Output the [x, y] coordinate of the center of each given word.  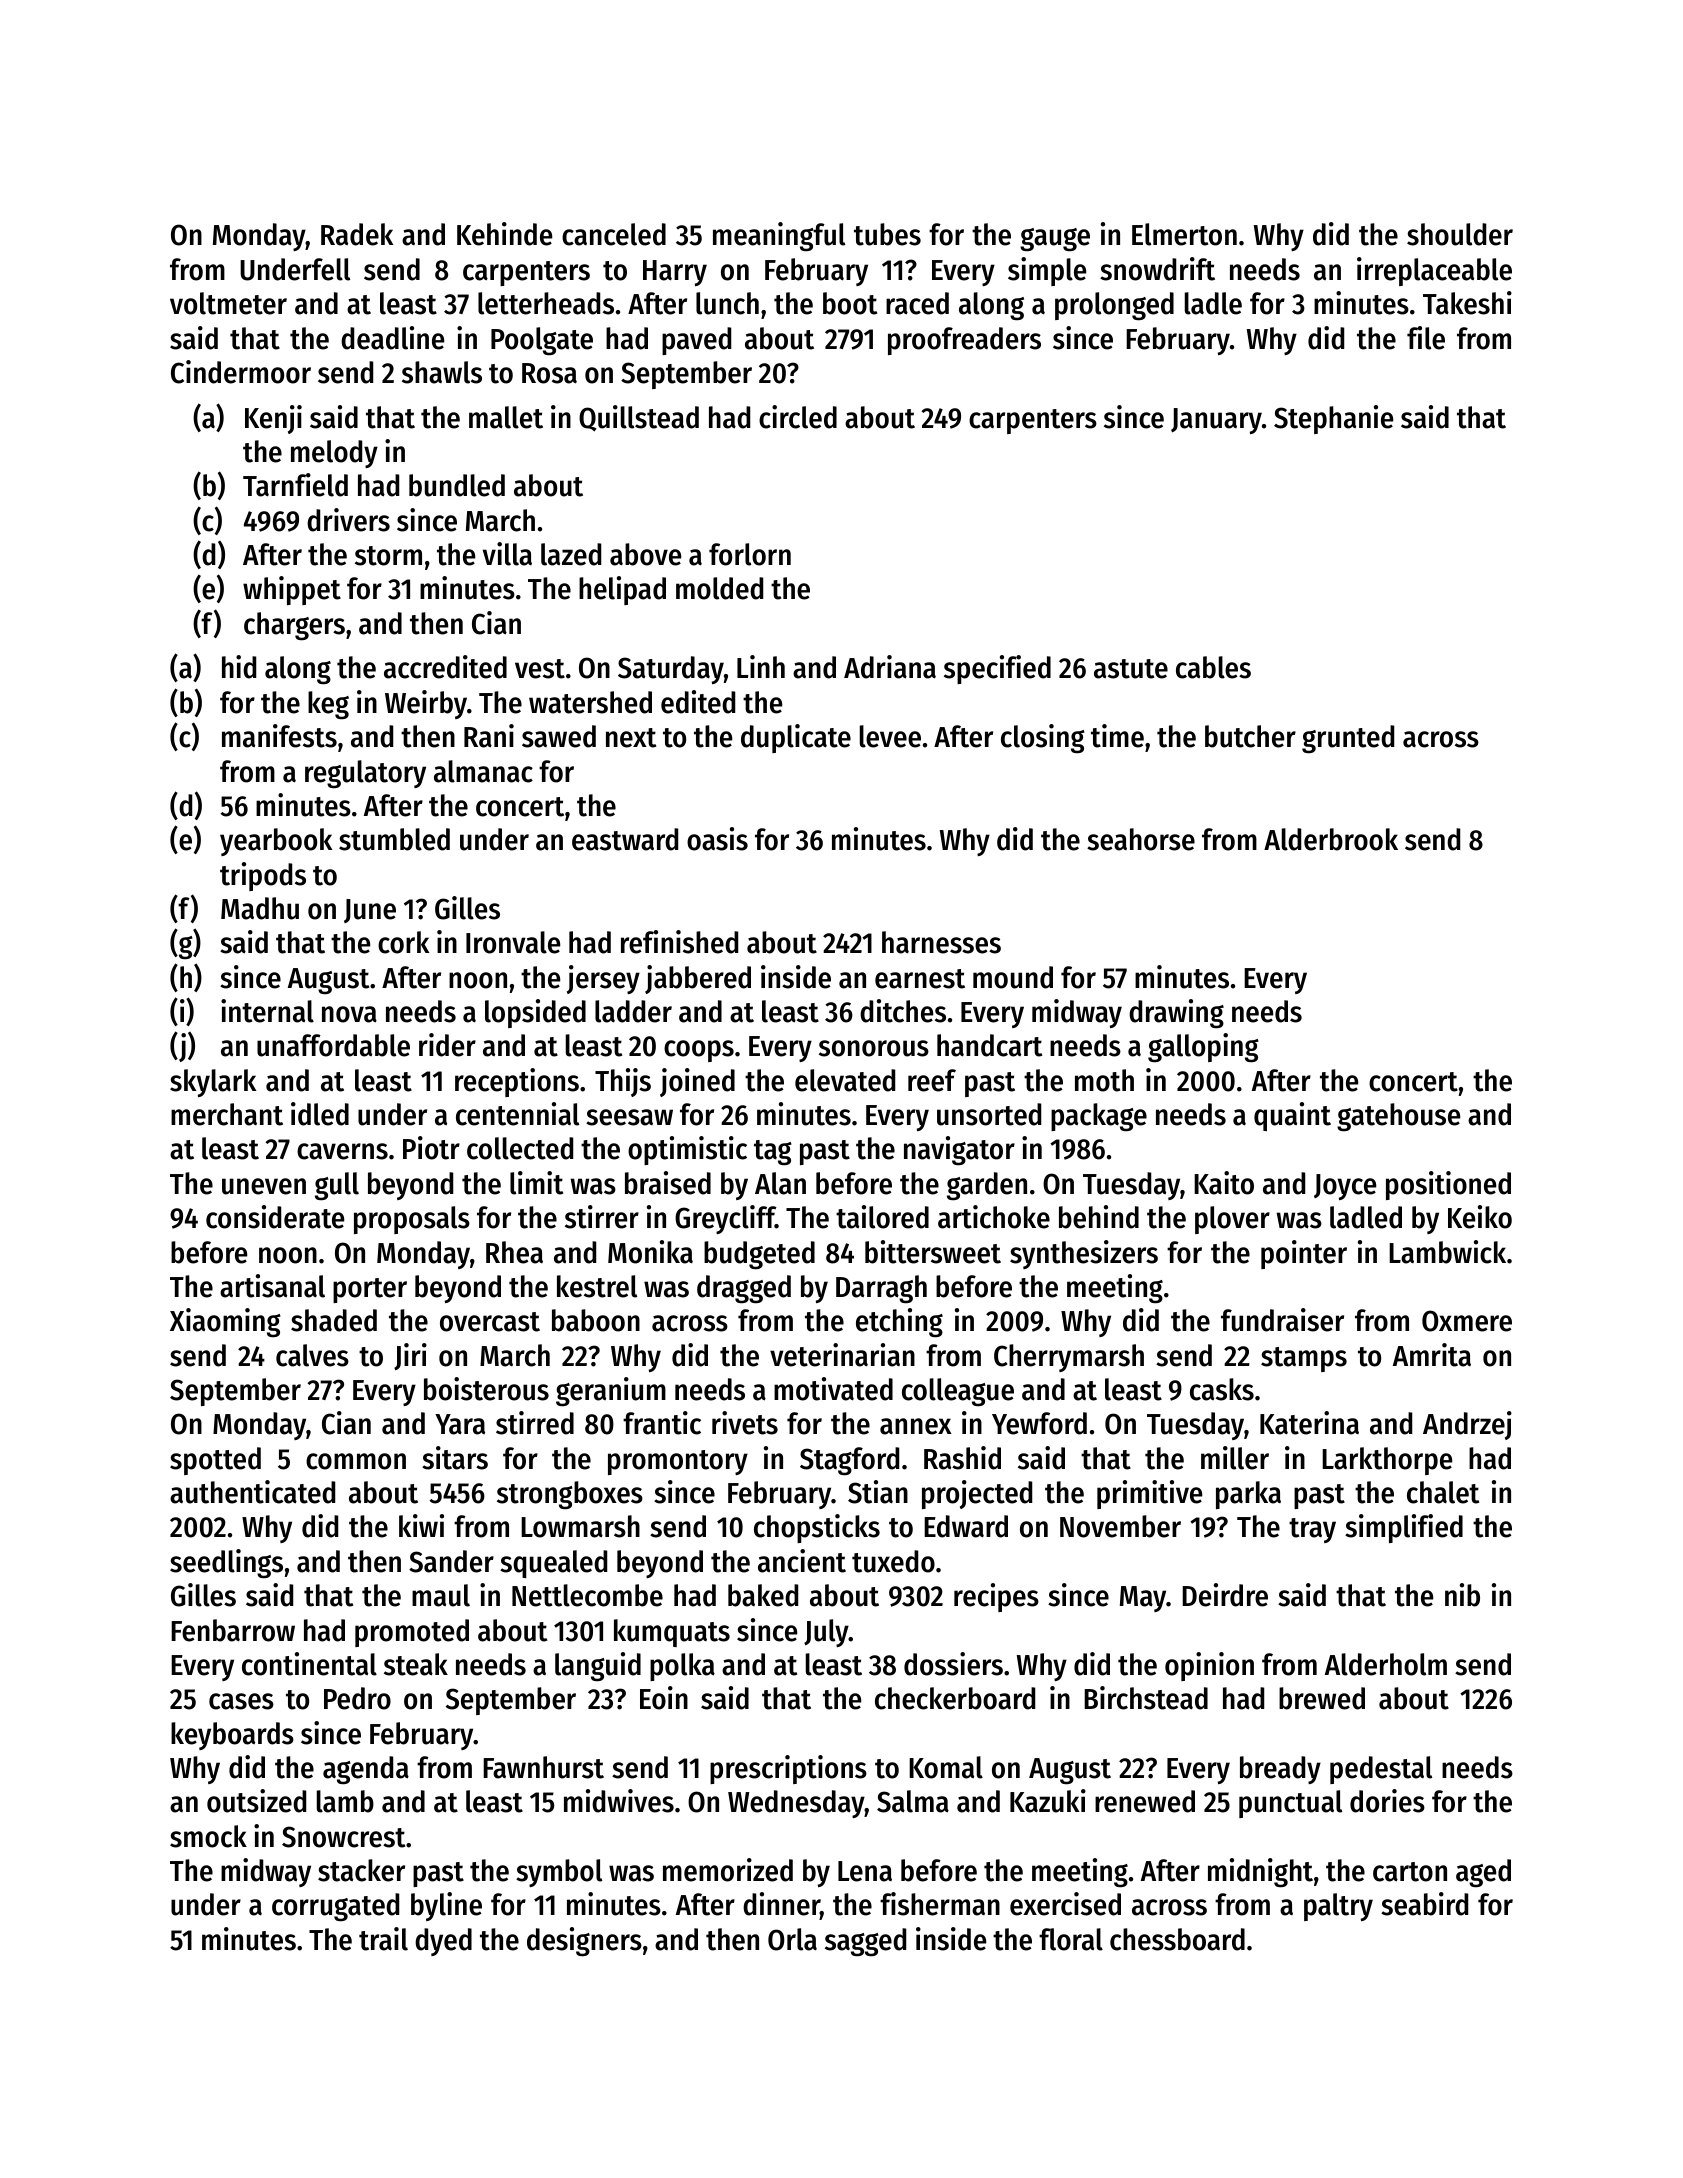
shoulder [1460, 234]
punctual [1290, 1804]
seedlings [226, 1563]
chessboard [1177, 1939]
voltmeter [228, 303]
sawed [559, 736]
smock [208, 1836]
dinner [781, 1905]
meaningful [779, 236]
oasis [717, 839]
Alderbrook [1331, 839]
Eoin [664, 1698]
